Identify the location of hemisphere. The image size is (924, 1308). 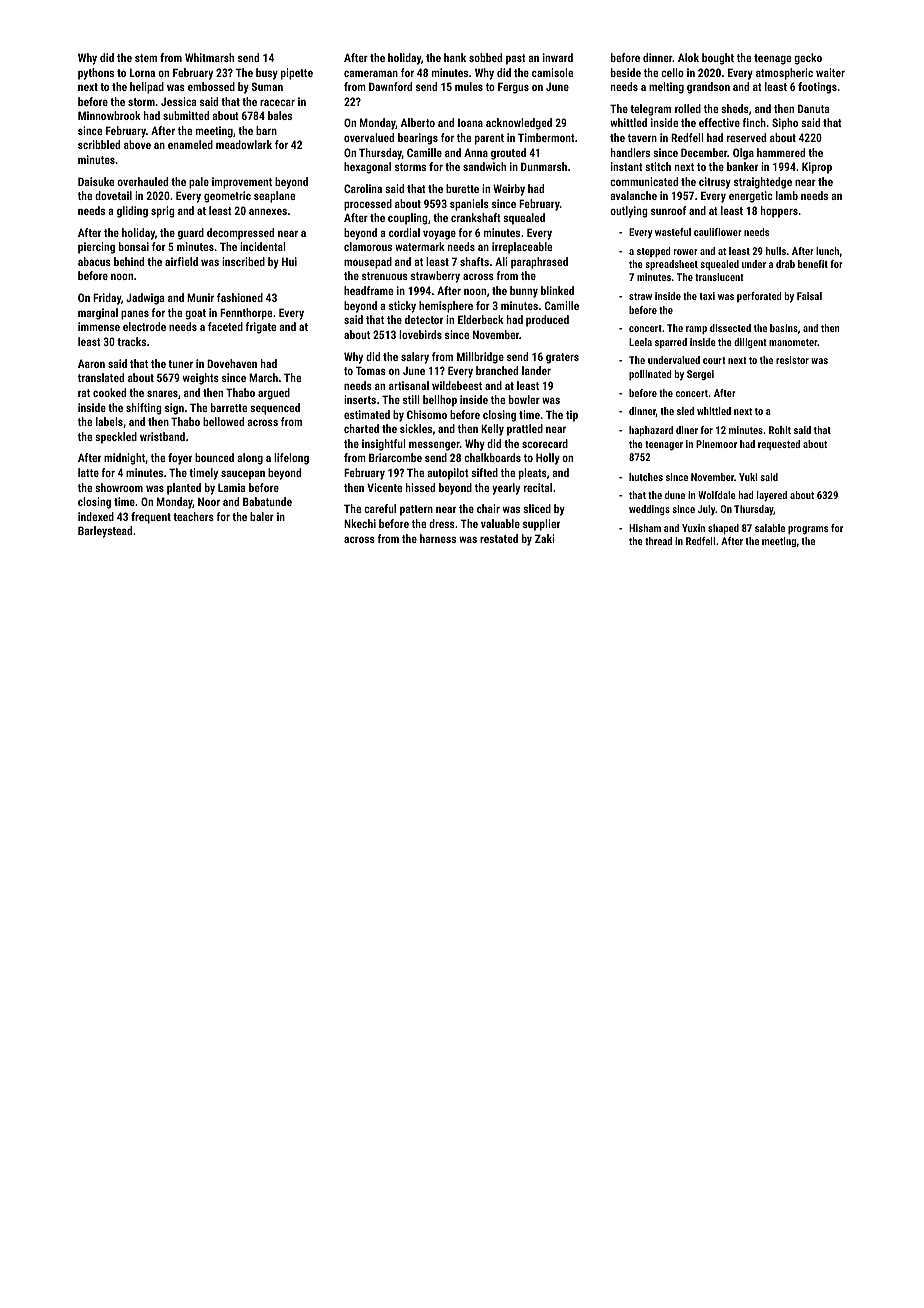
(446, 307).
